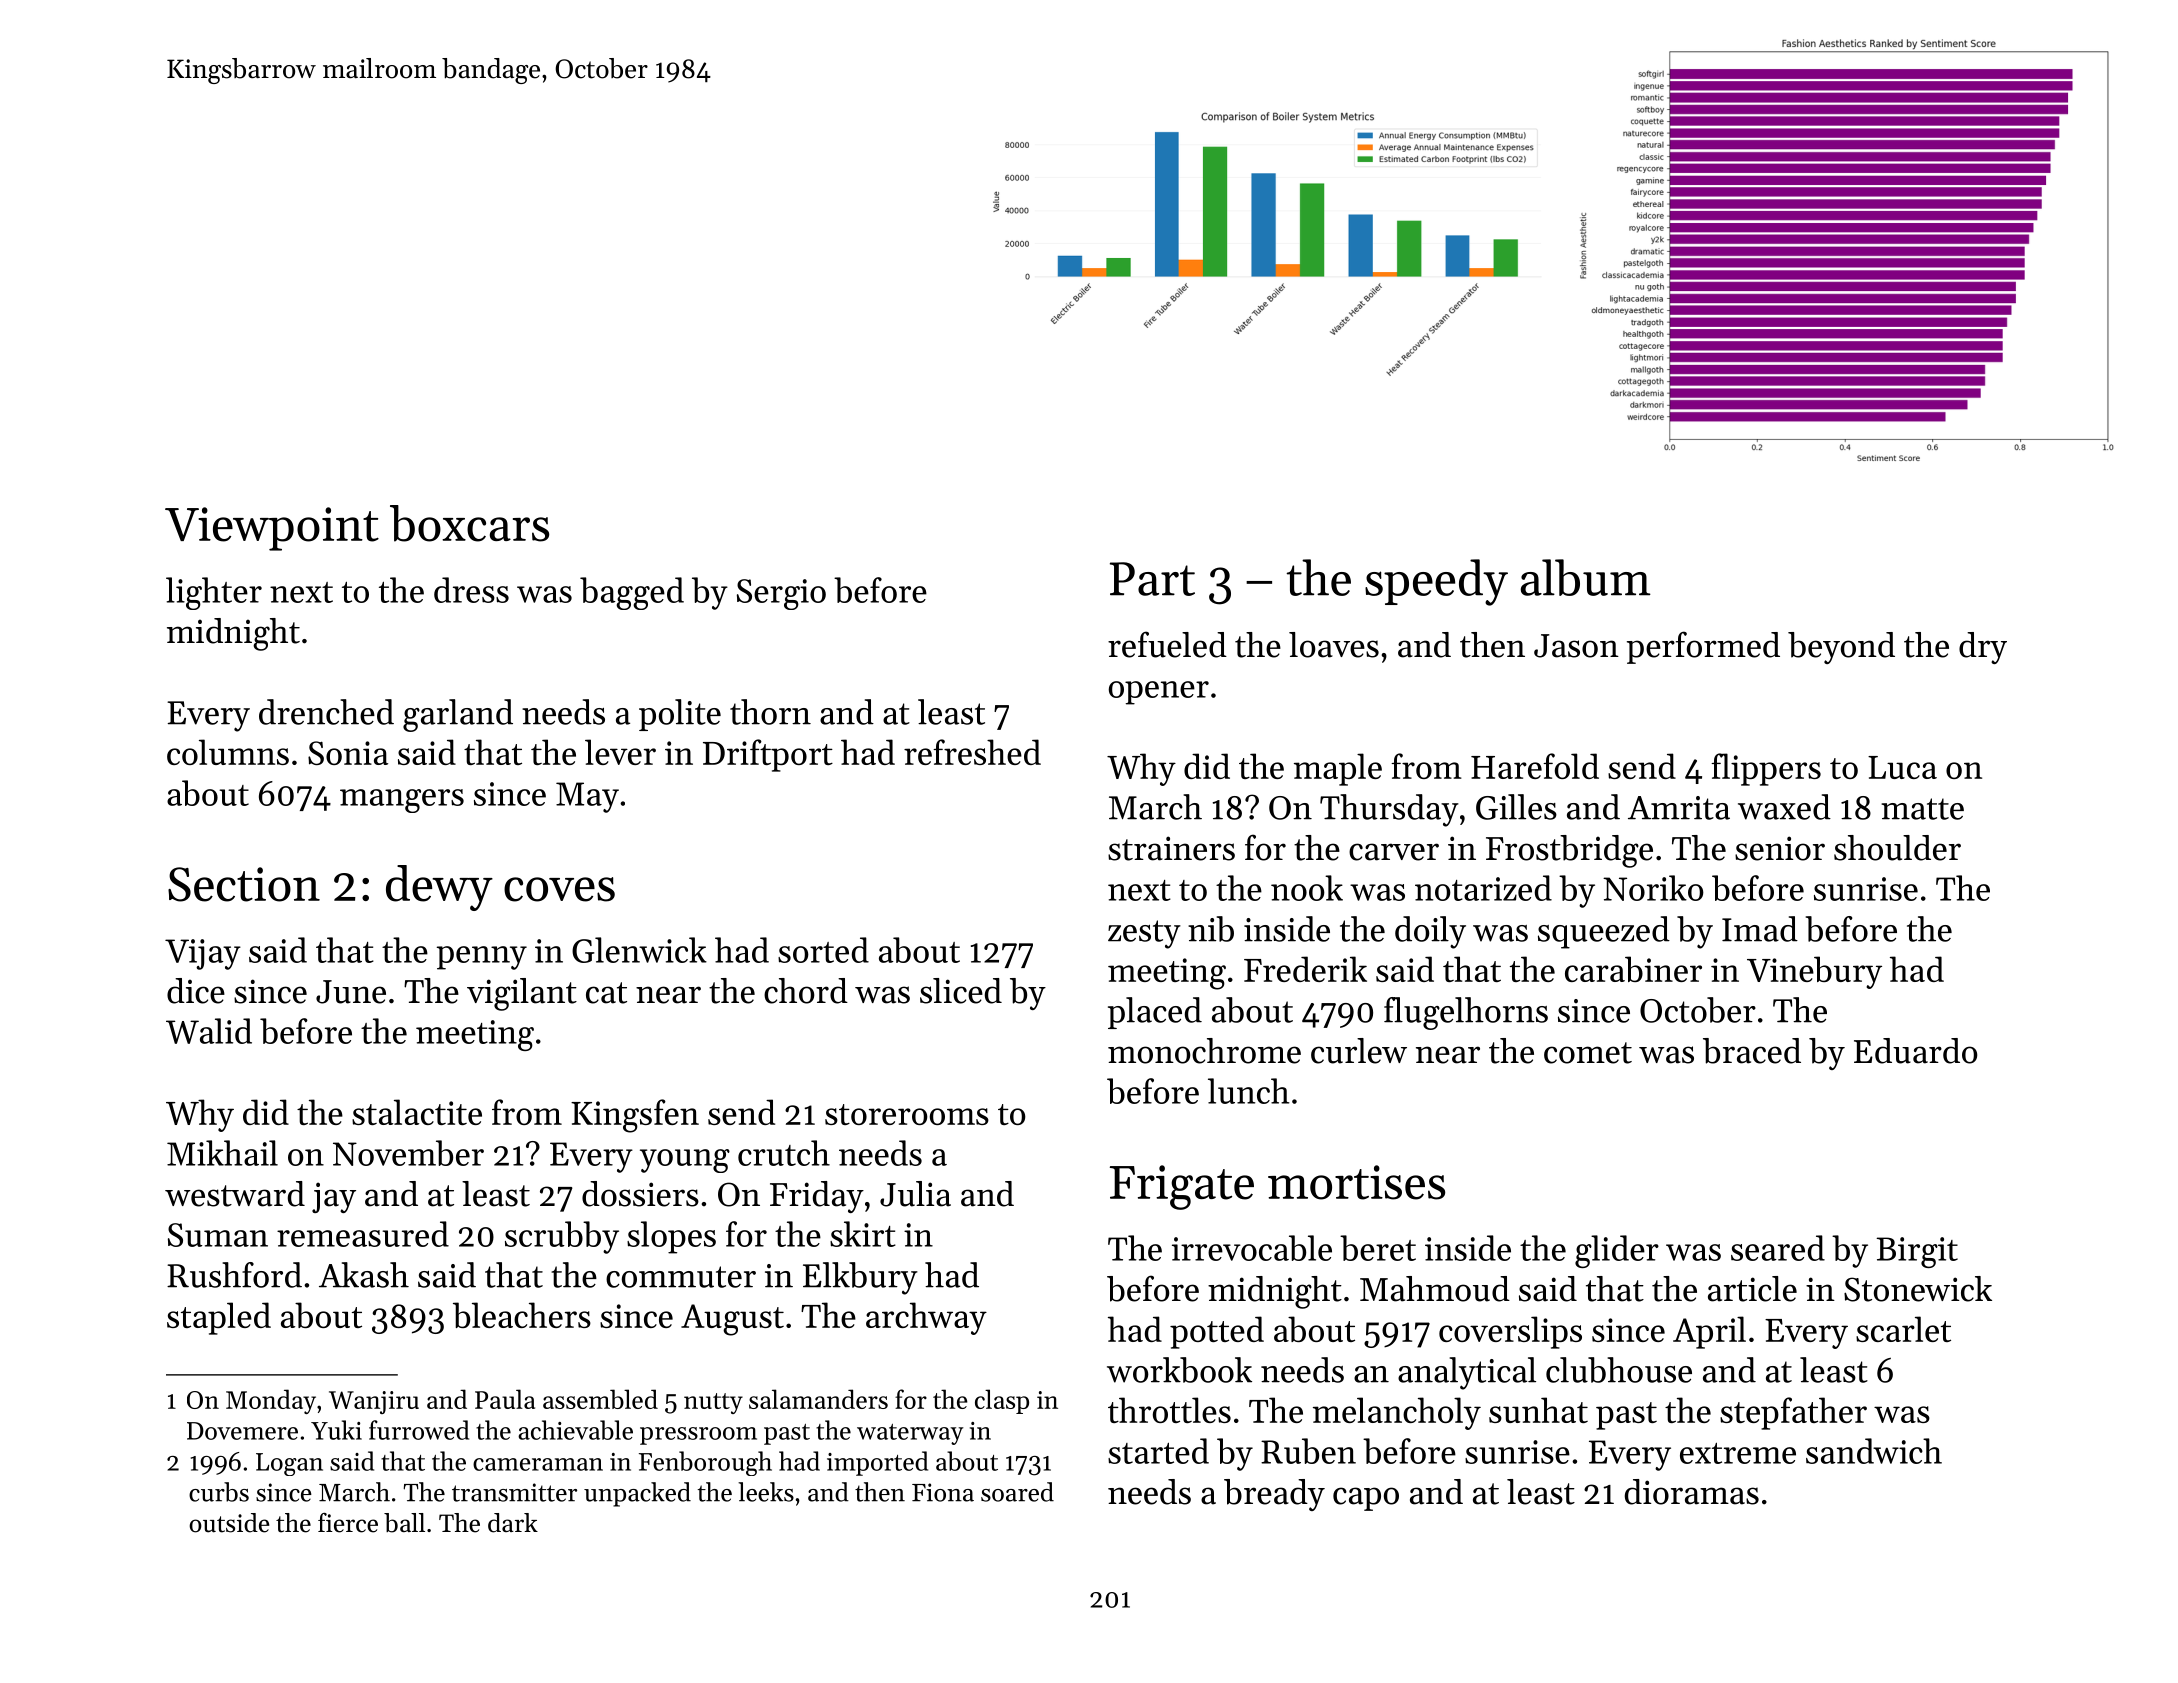 Image resolution: width=2178 pixels, height=1683 pixels. Describe the element at coordinates (1017, 1492) in the screenshot. I see `soared` at that location.
